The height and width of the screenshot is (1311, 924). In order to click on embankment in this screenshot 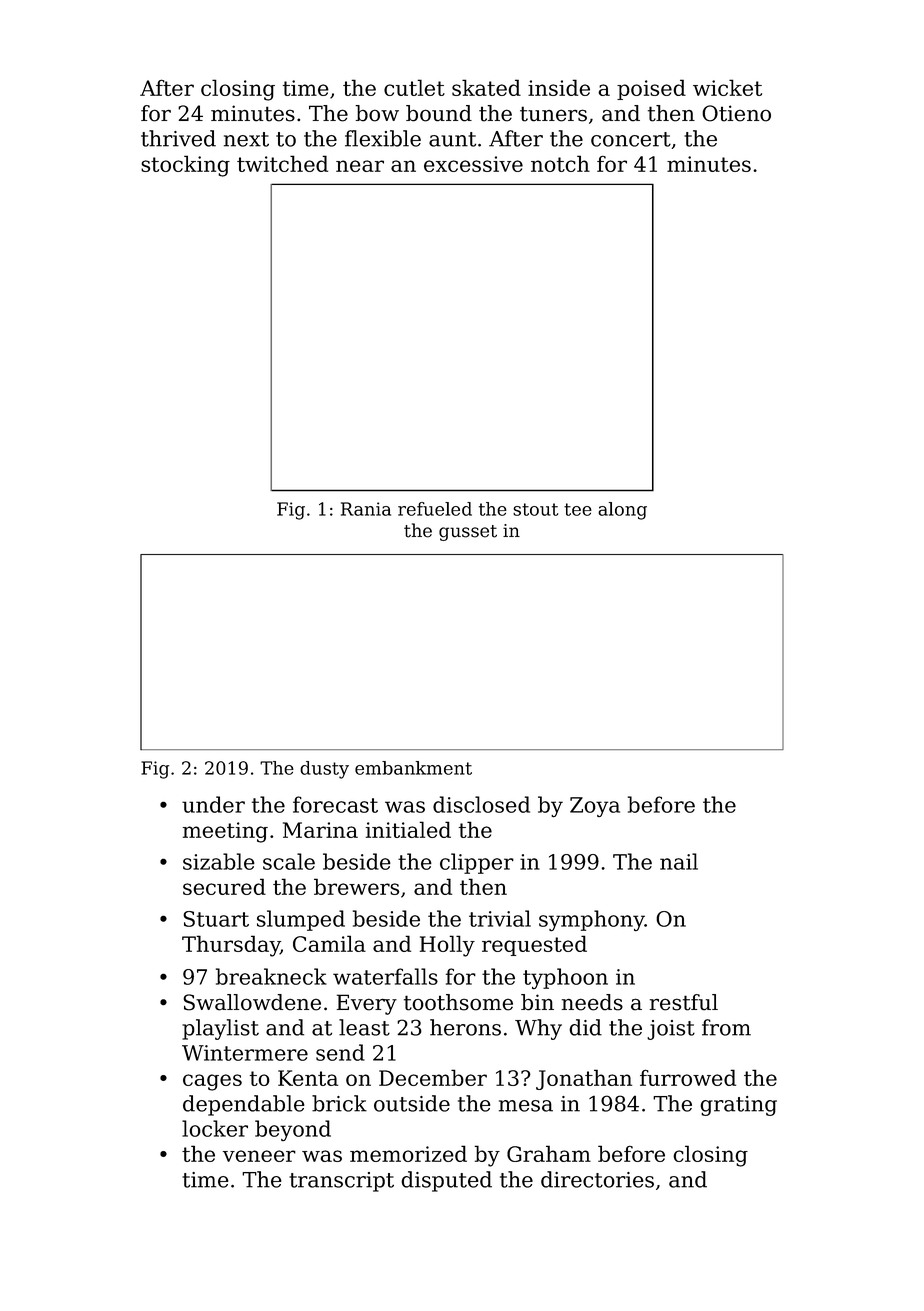, I will do `click(413, 768)`.
